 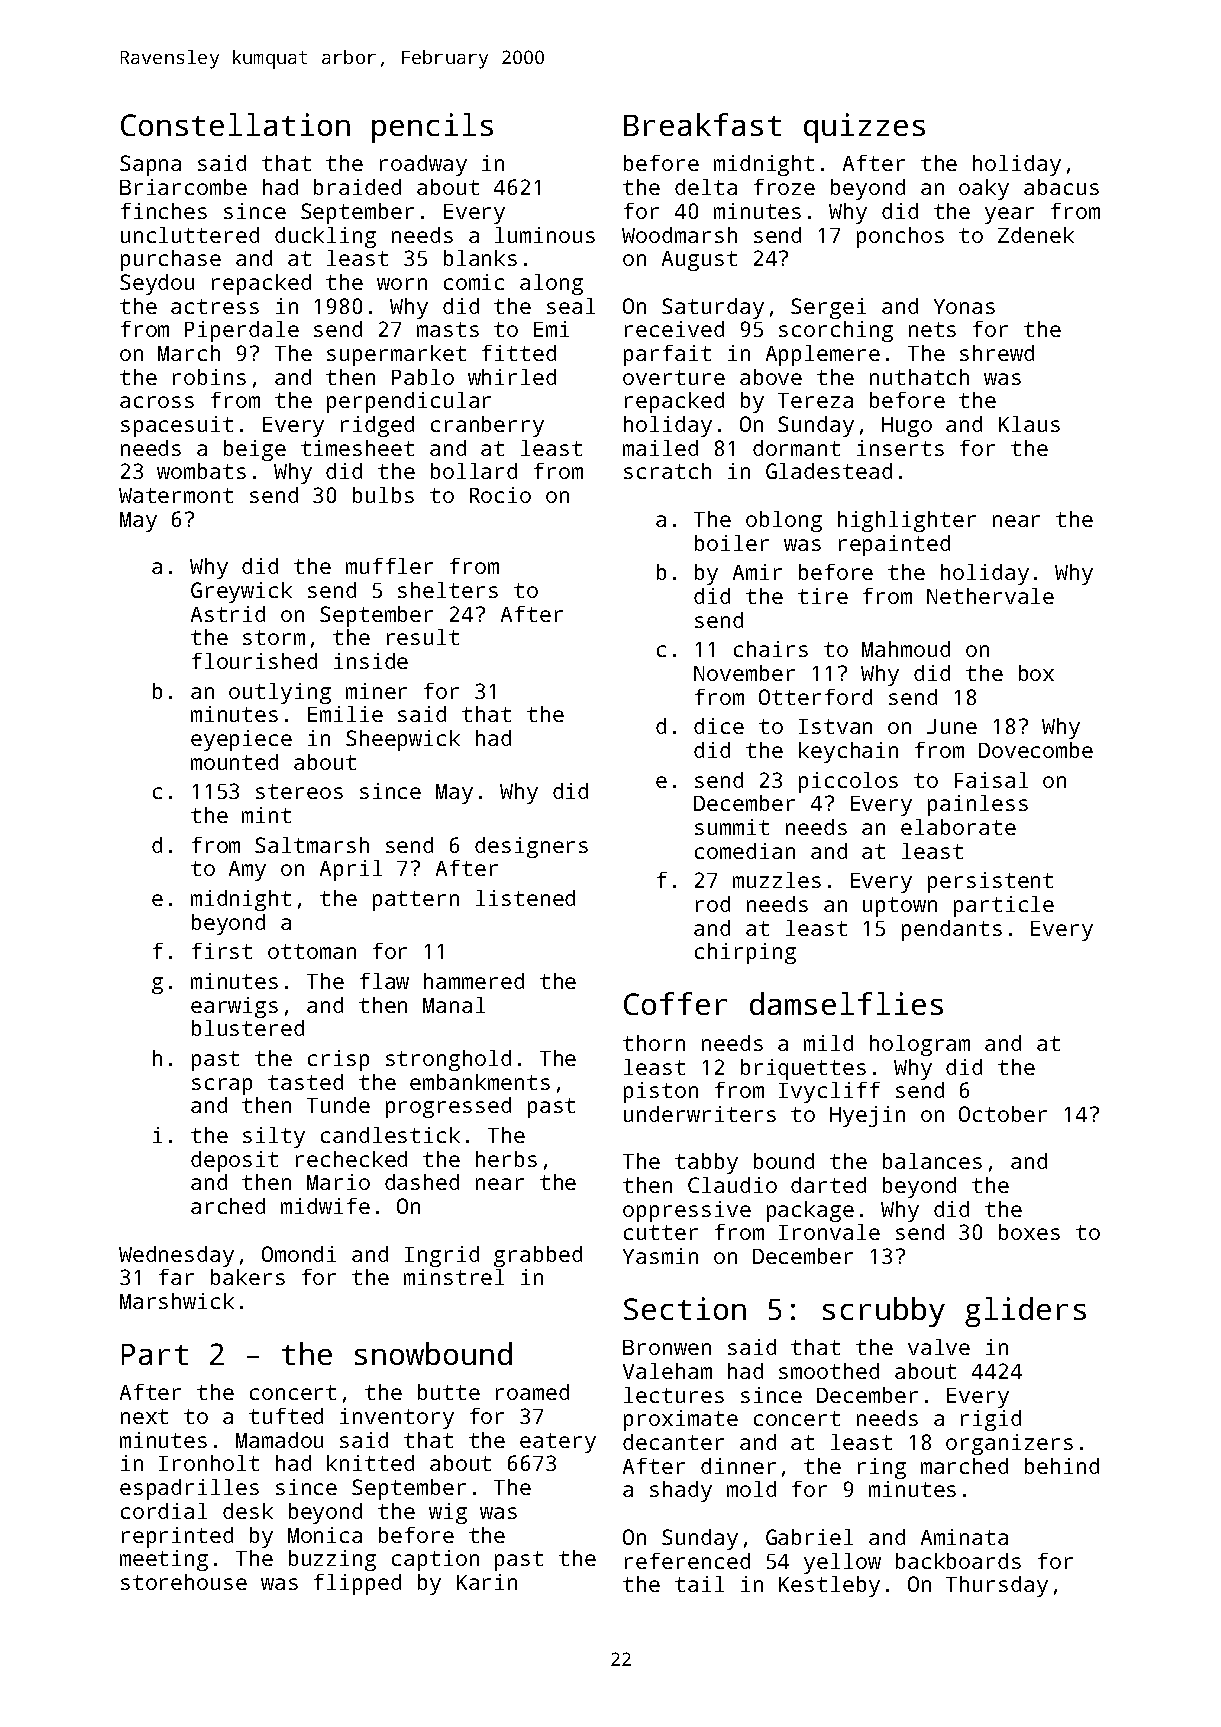 I want to click on cordial, so click(x=164, y=1511).
